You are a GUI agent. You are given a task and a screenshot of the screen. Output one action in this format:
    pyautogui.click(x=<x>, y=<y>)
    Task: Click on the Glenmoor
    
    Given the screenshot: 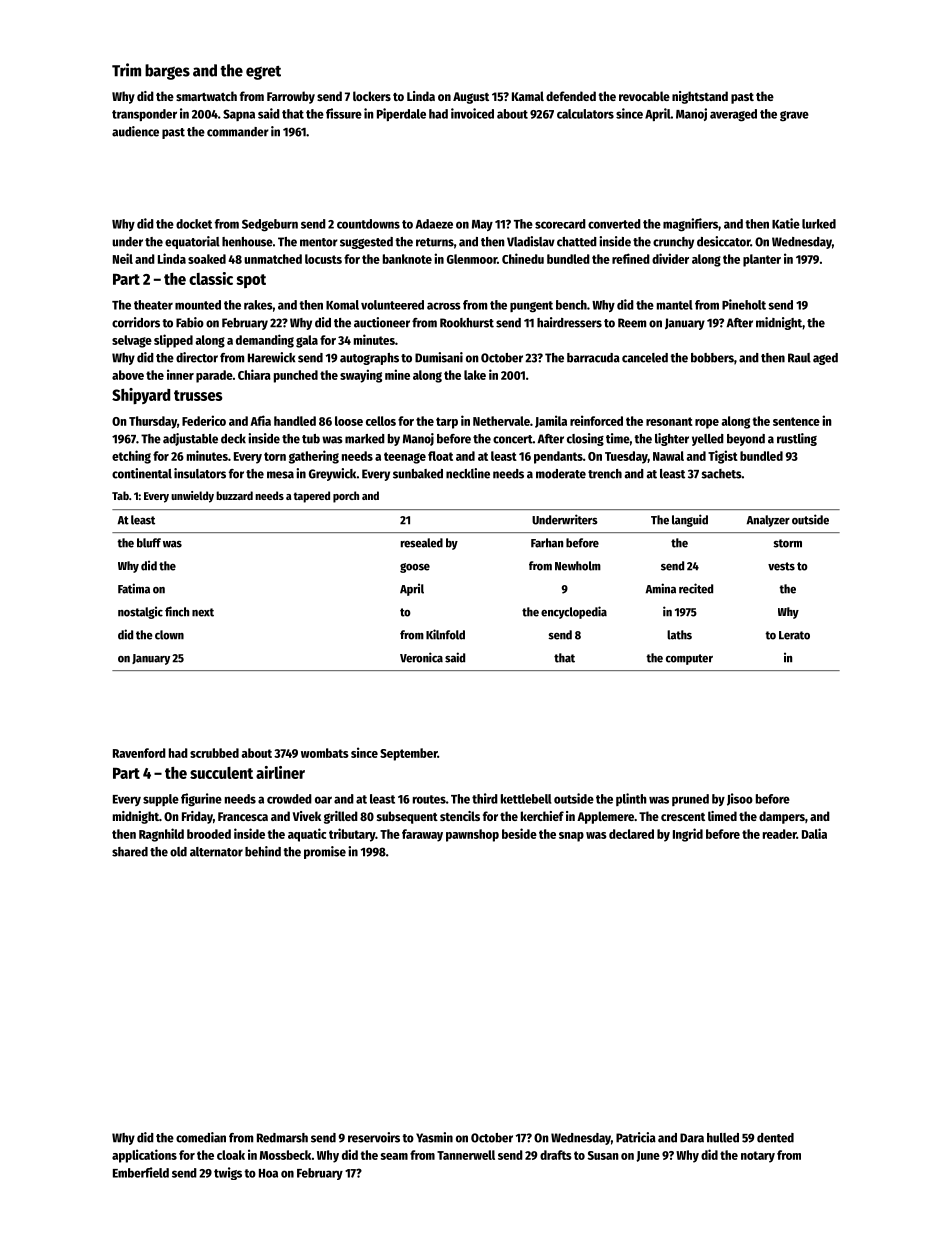 What is the action you would take?
    pyautogui.click(x=472, y=259)
